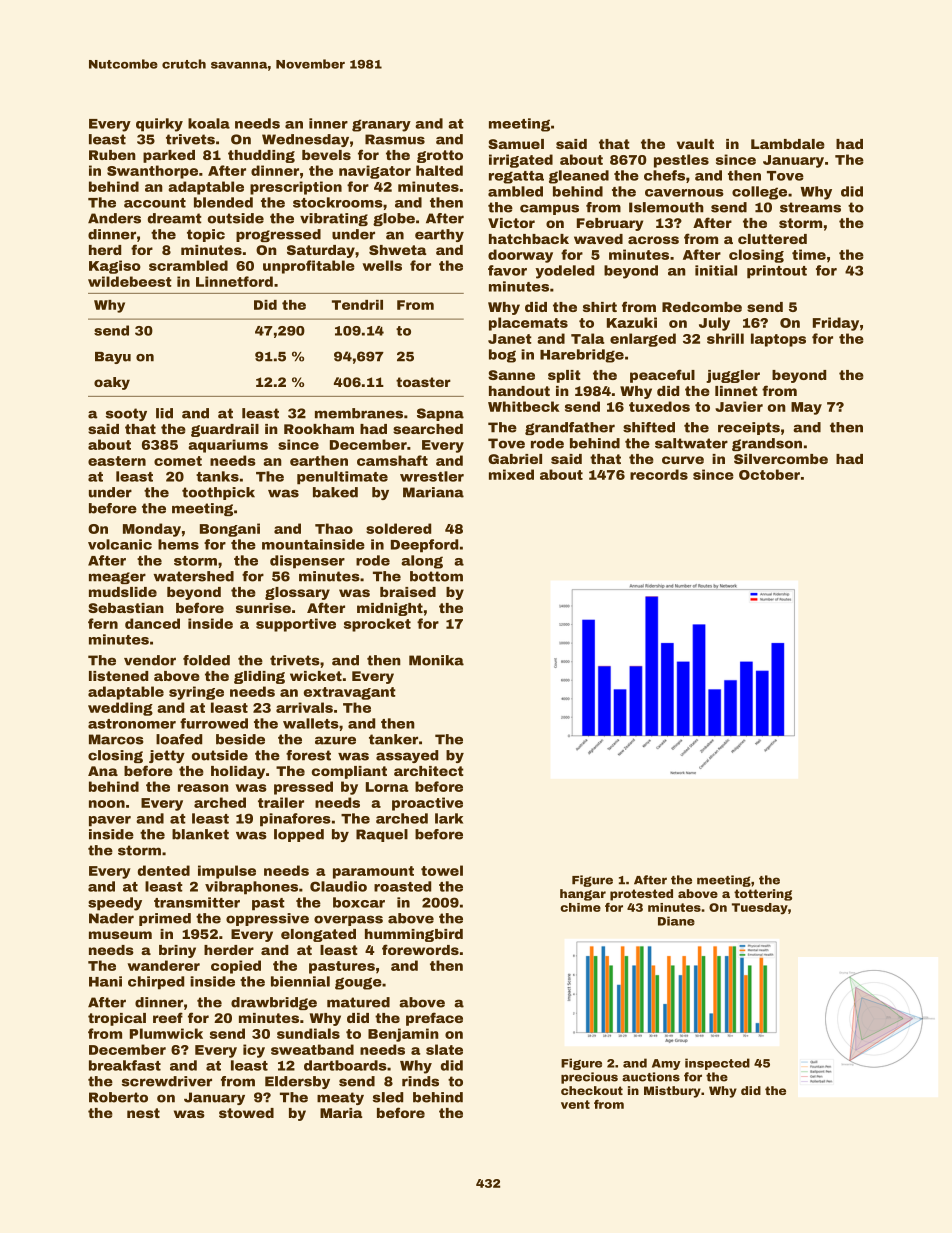 The image size is (952, 1233). Describe the element at coordinates (778, 340) in the page. I see `laptops` at that location.
